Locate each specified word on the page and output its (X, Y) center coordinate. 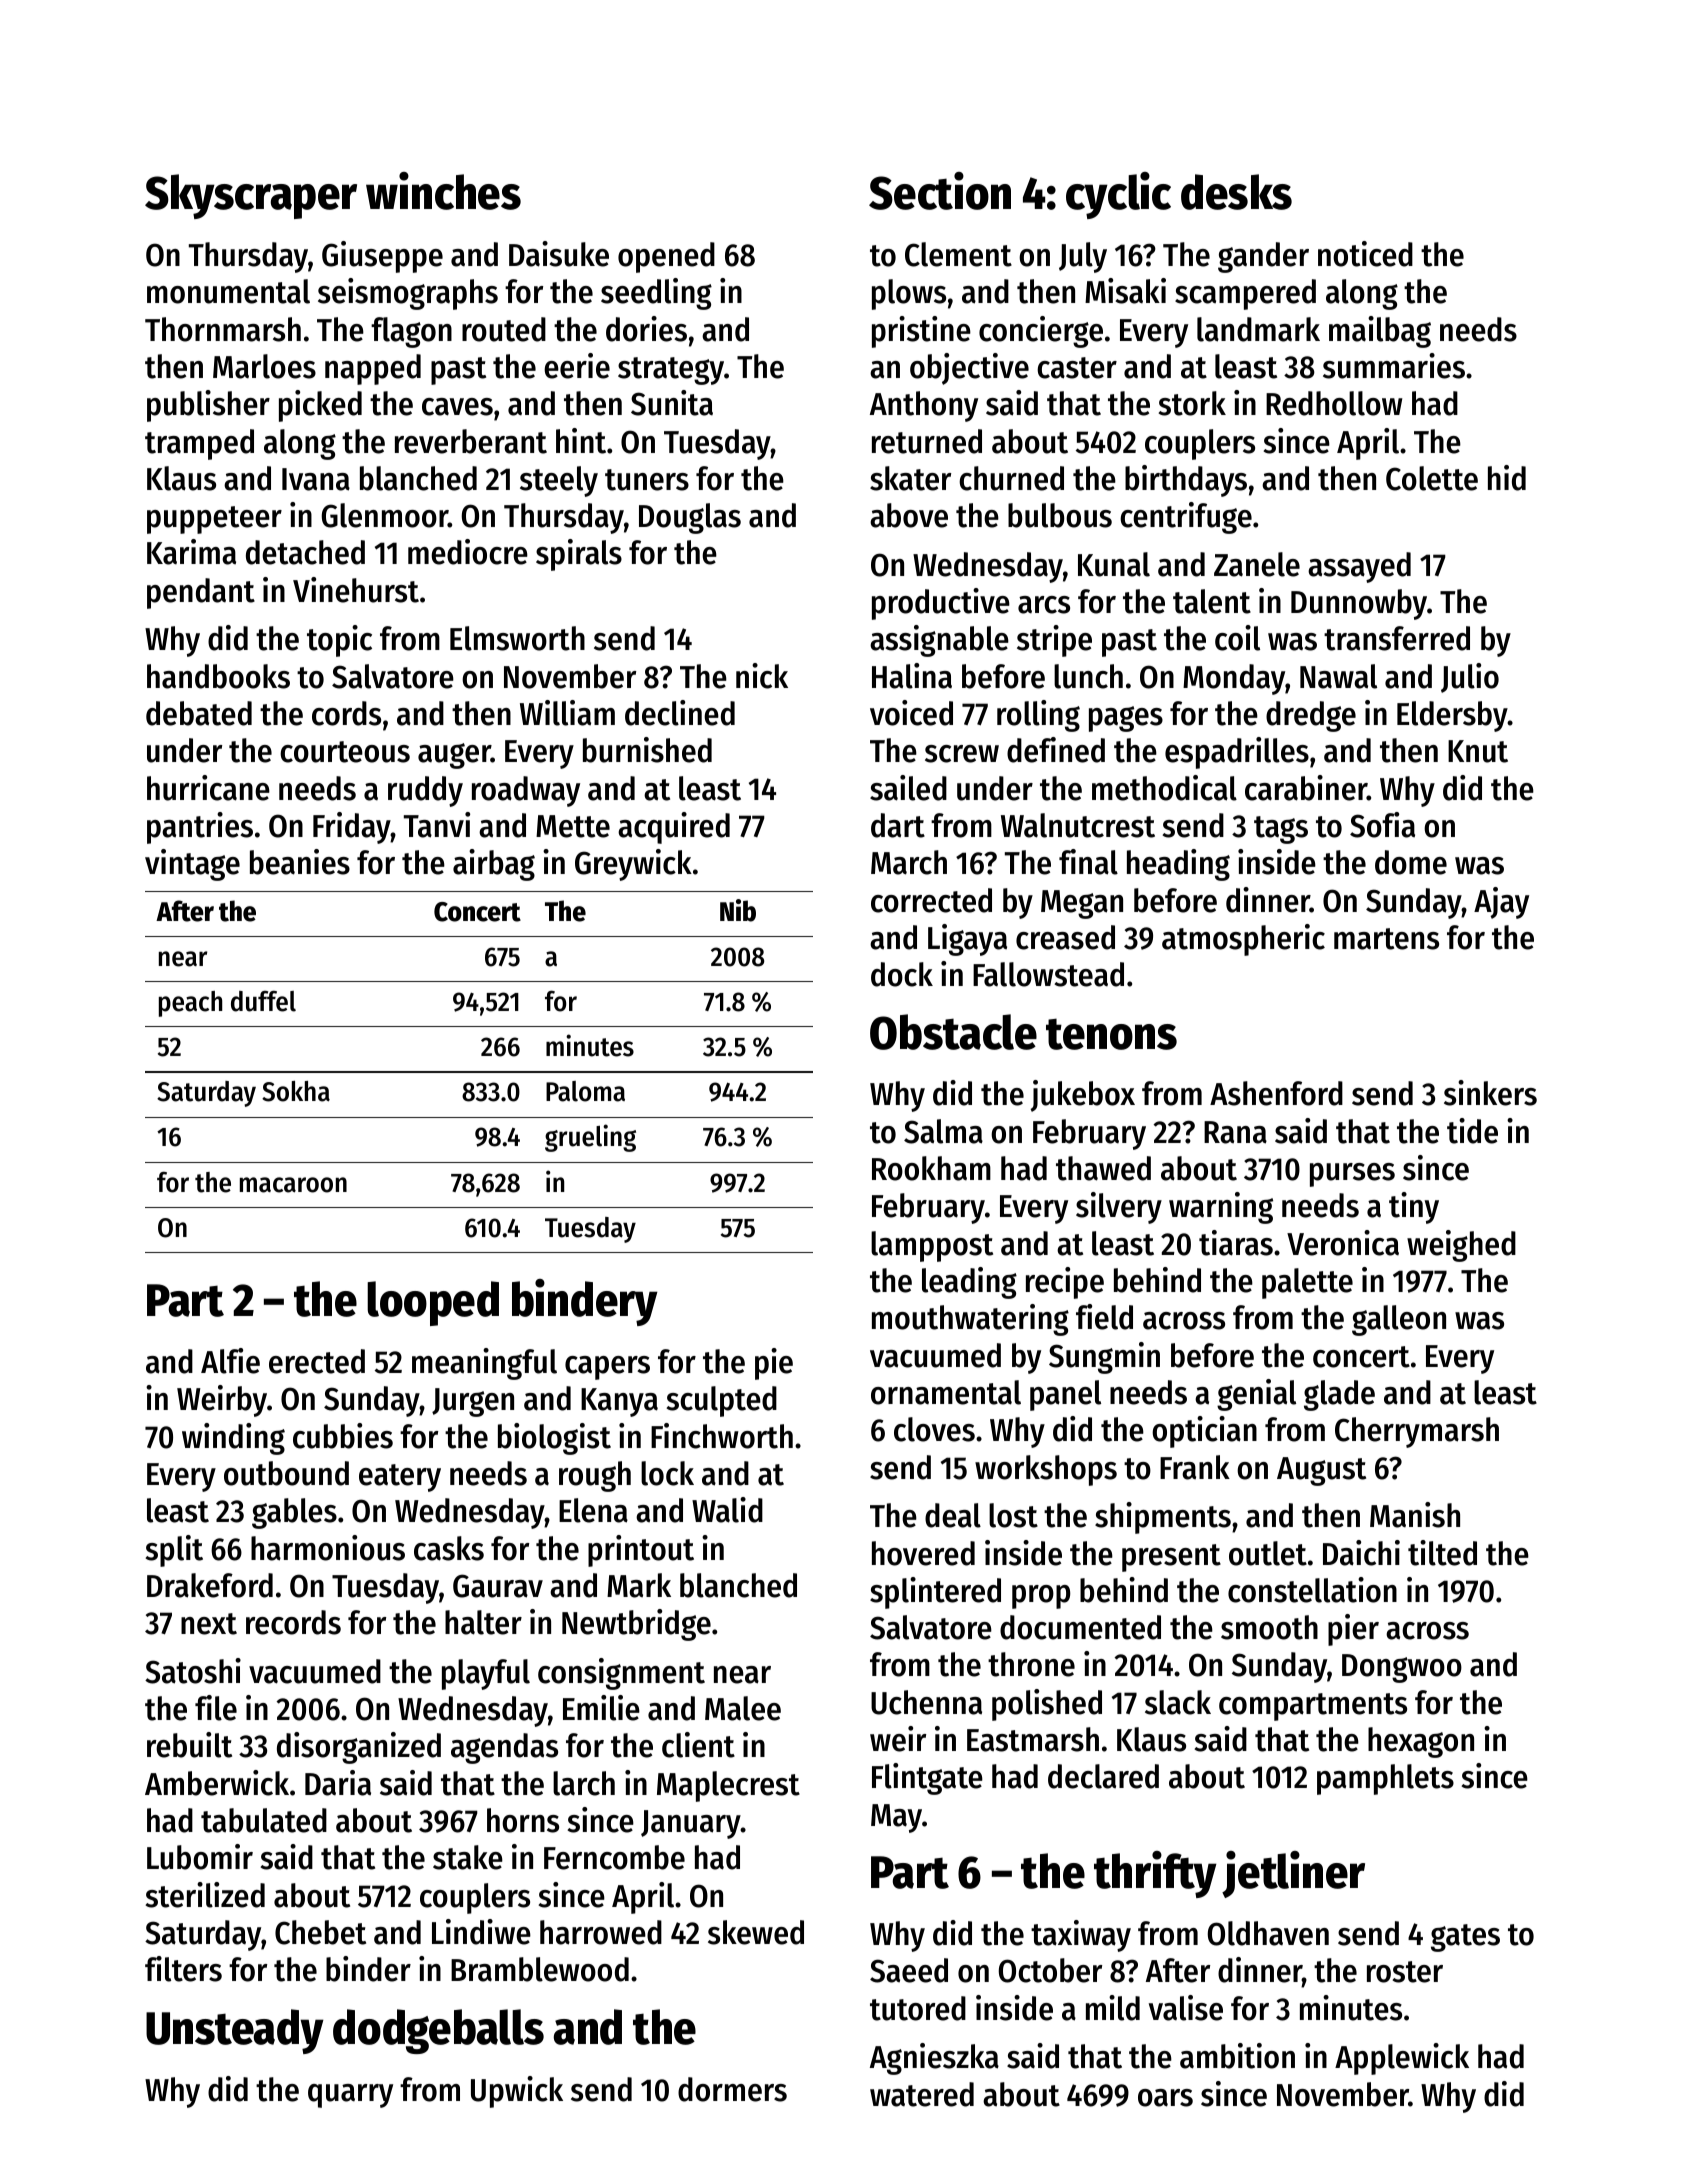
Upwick (517, 2092)
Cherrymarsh (1417, 1432)
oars (1165, 2098)
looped (433, 1303)
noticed (1365, 254)
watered (922, 2094)
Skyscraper (251, 196)
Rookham (931, 1168)
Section (940, 191)
